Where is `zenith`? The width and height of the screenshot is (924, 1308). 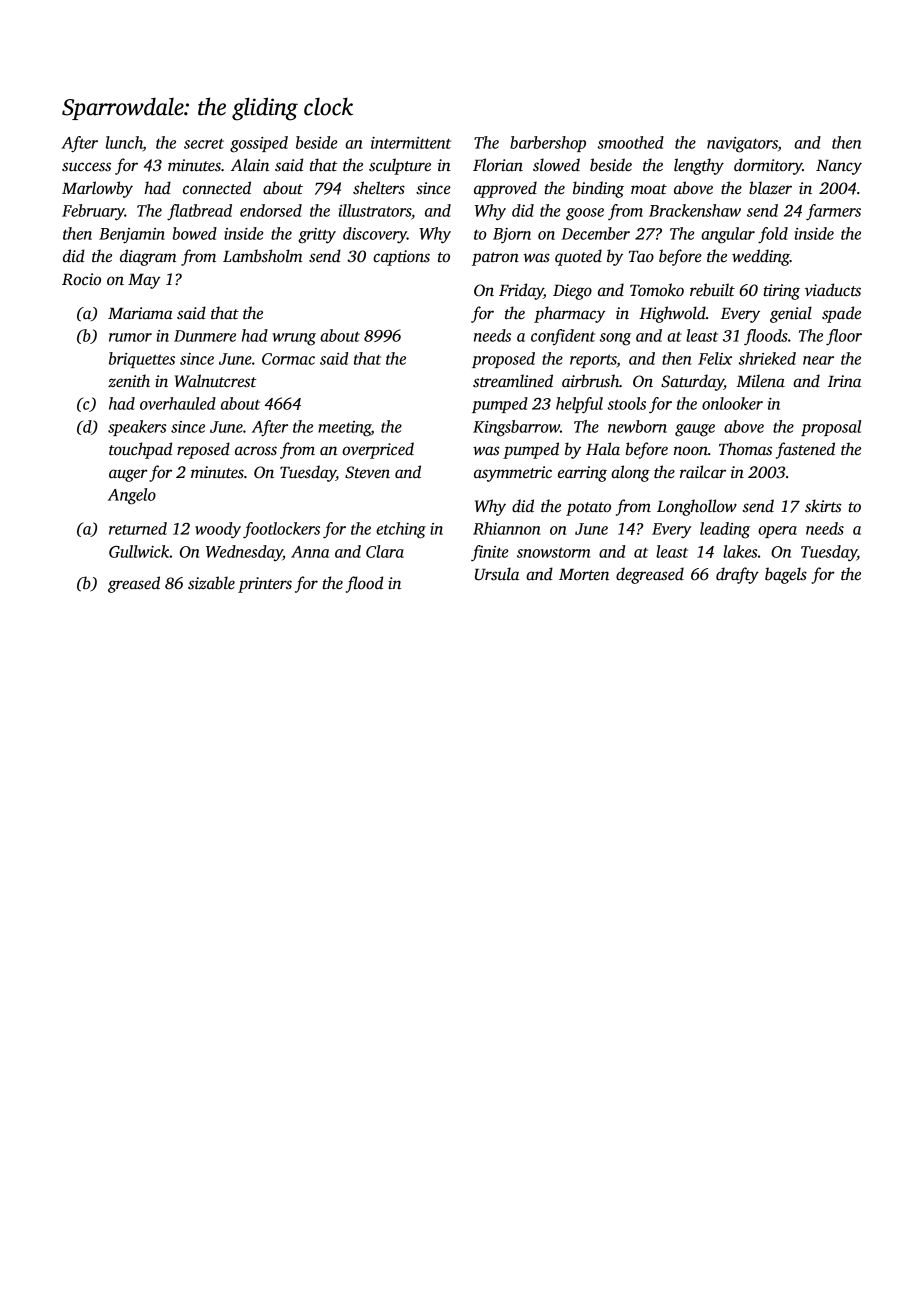
zenith is located at coordinates (129, 380).
